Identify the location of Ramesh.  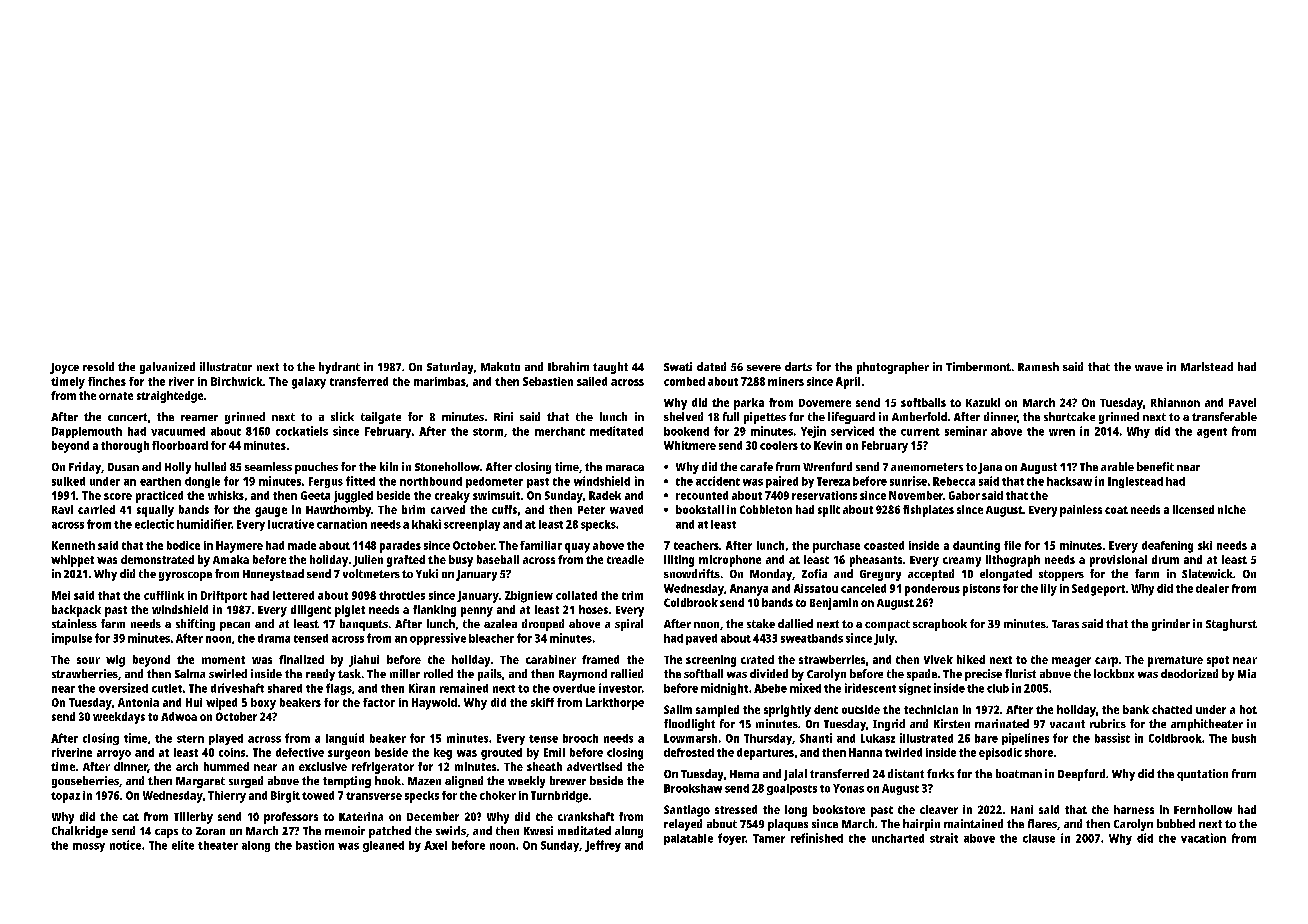
(1038, 366).
